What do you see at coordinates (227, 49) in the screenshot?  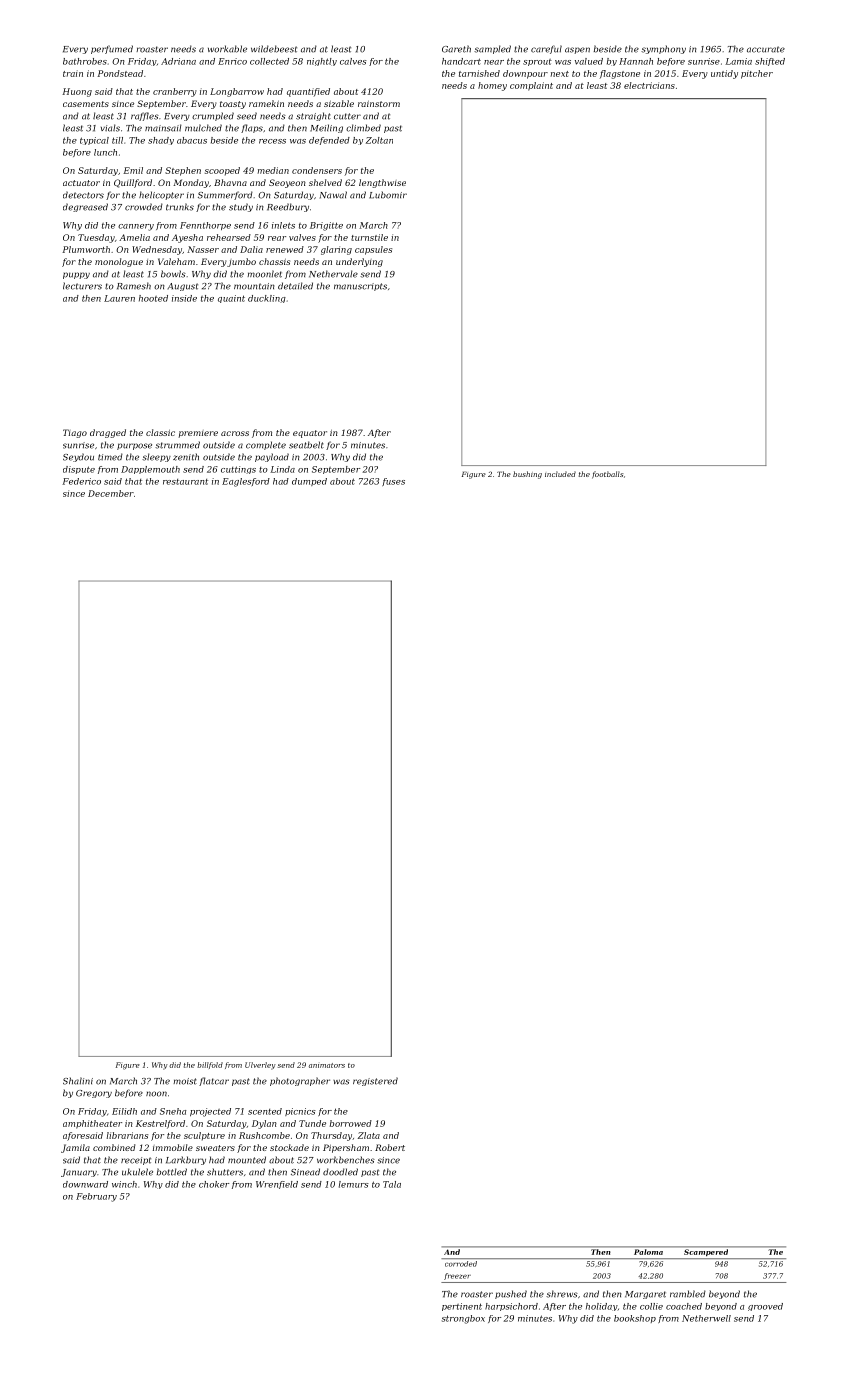 I see `workable` at bounding box center [227, 49].
